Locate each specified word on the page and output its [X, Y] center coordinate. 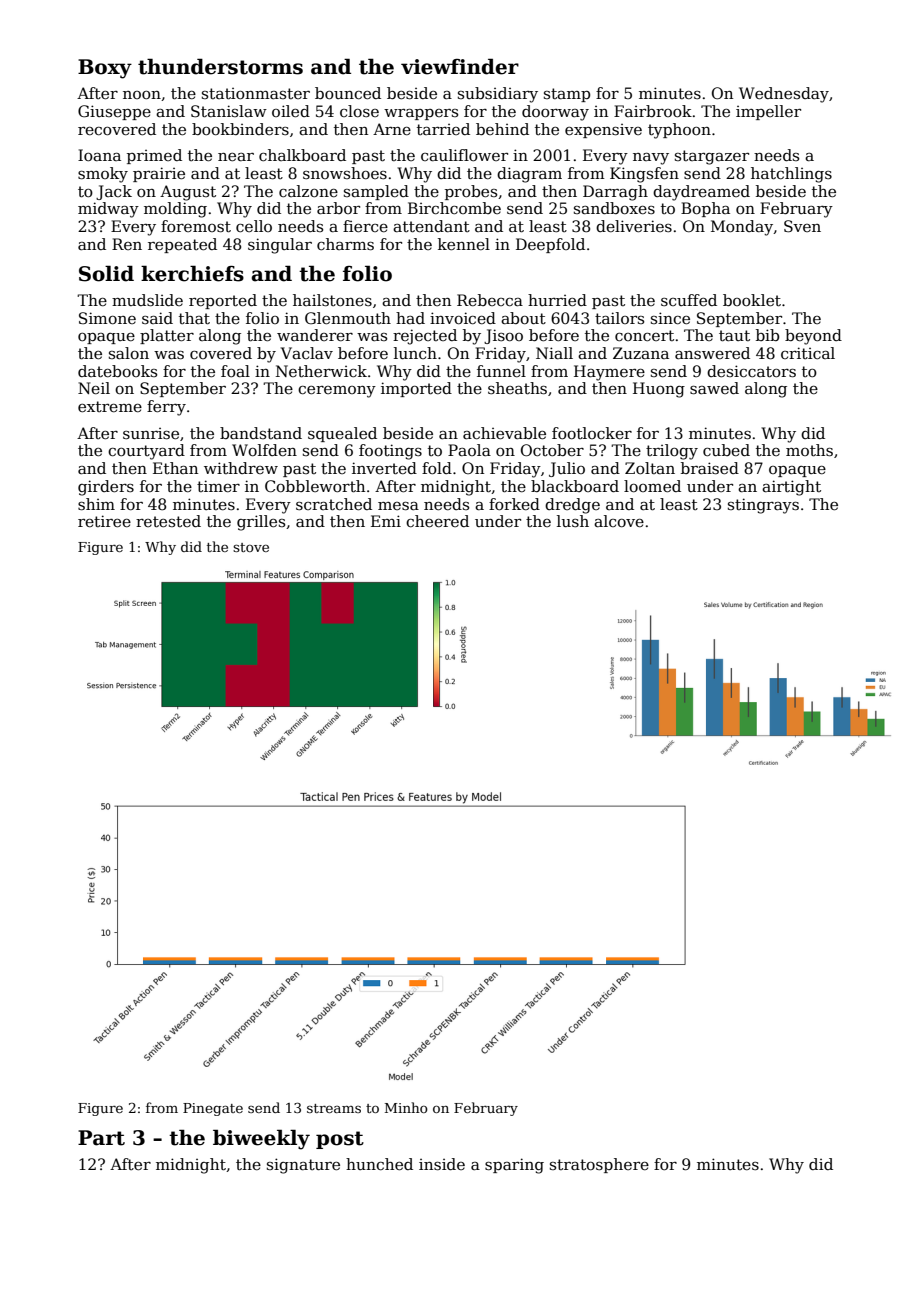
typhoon [679, 131]
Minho [406, 1107]
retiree [104, 521]
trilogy [672, 452]
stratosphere [599, 1165]
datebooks [117, 371]
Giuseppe [114, 112]
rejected [425, 337]
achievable [504, 433]
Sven [802, 226]
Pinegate [213, 1109]
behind [502, 129]
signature [303, 1166]
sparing [514, 1166]
